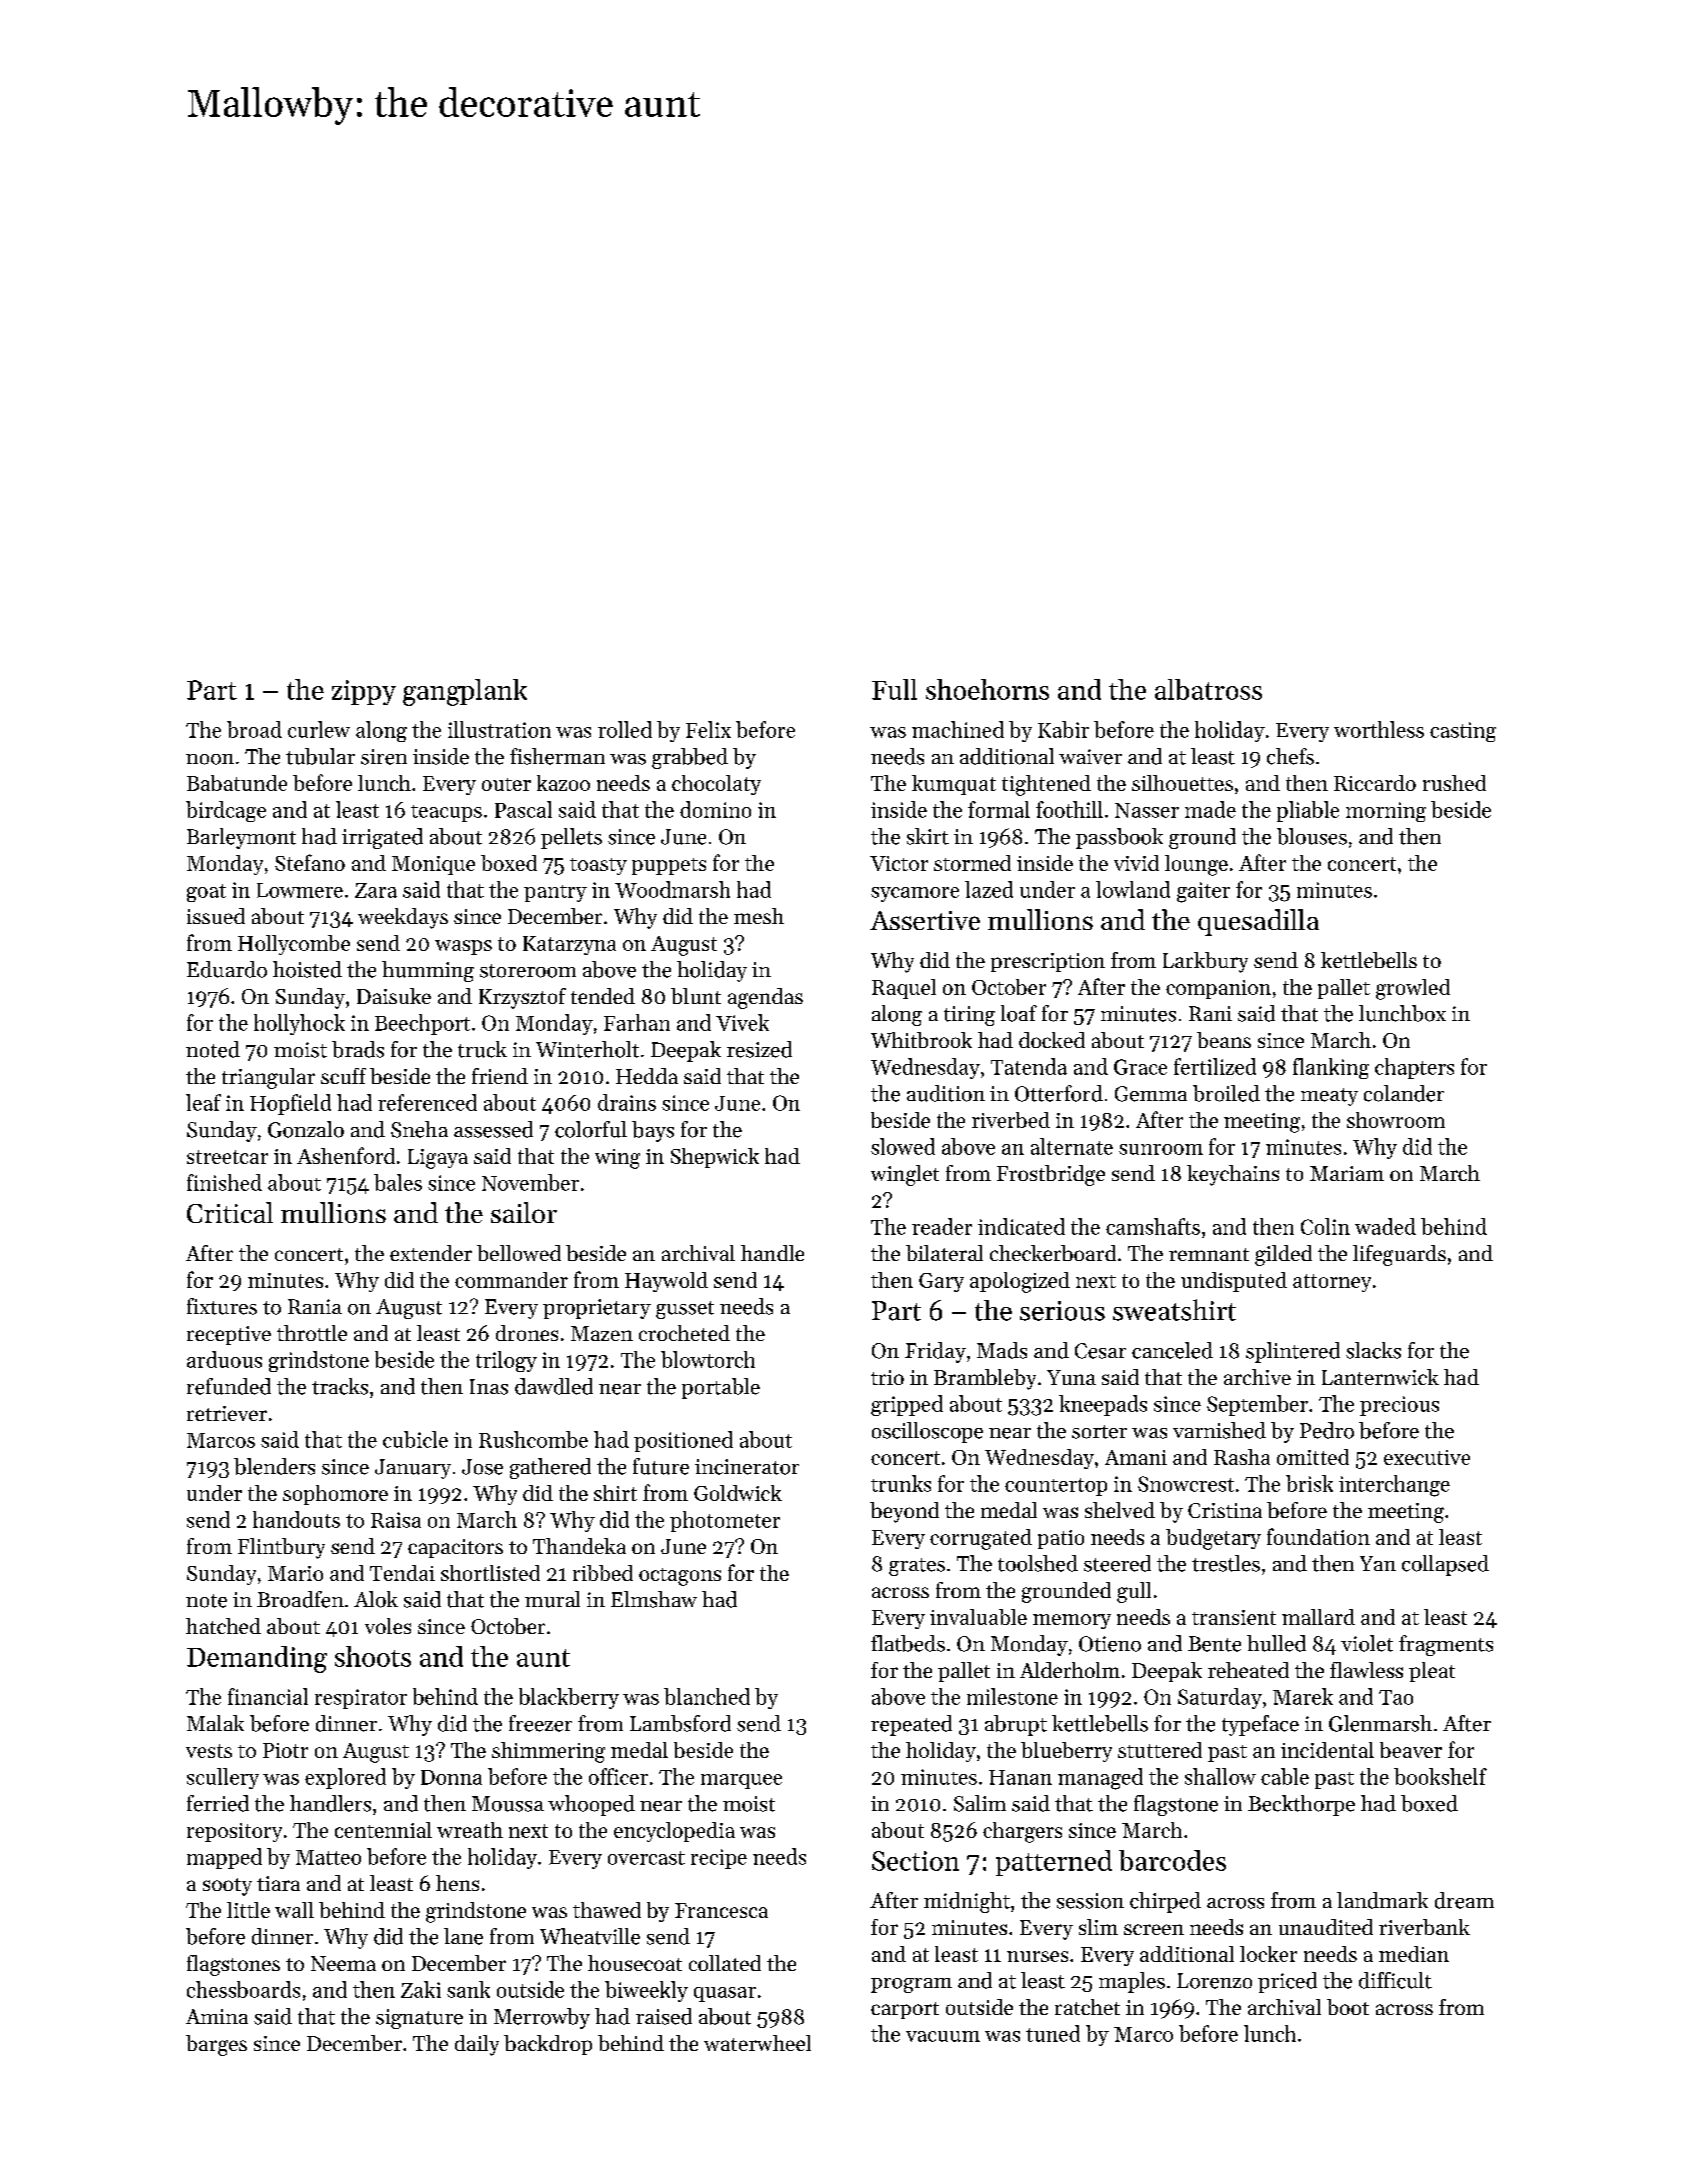 The image size is (1683, 2178). What do you see at coordinates (942, 1226) in the screenshot?
I see `reader` at bounding box center [942, 1226].
